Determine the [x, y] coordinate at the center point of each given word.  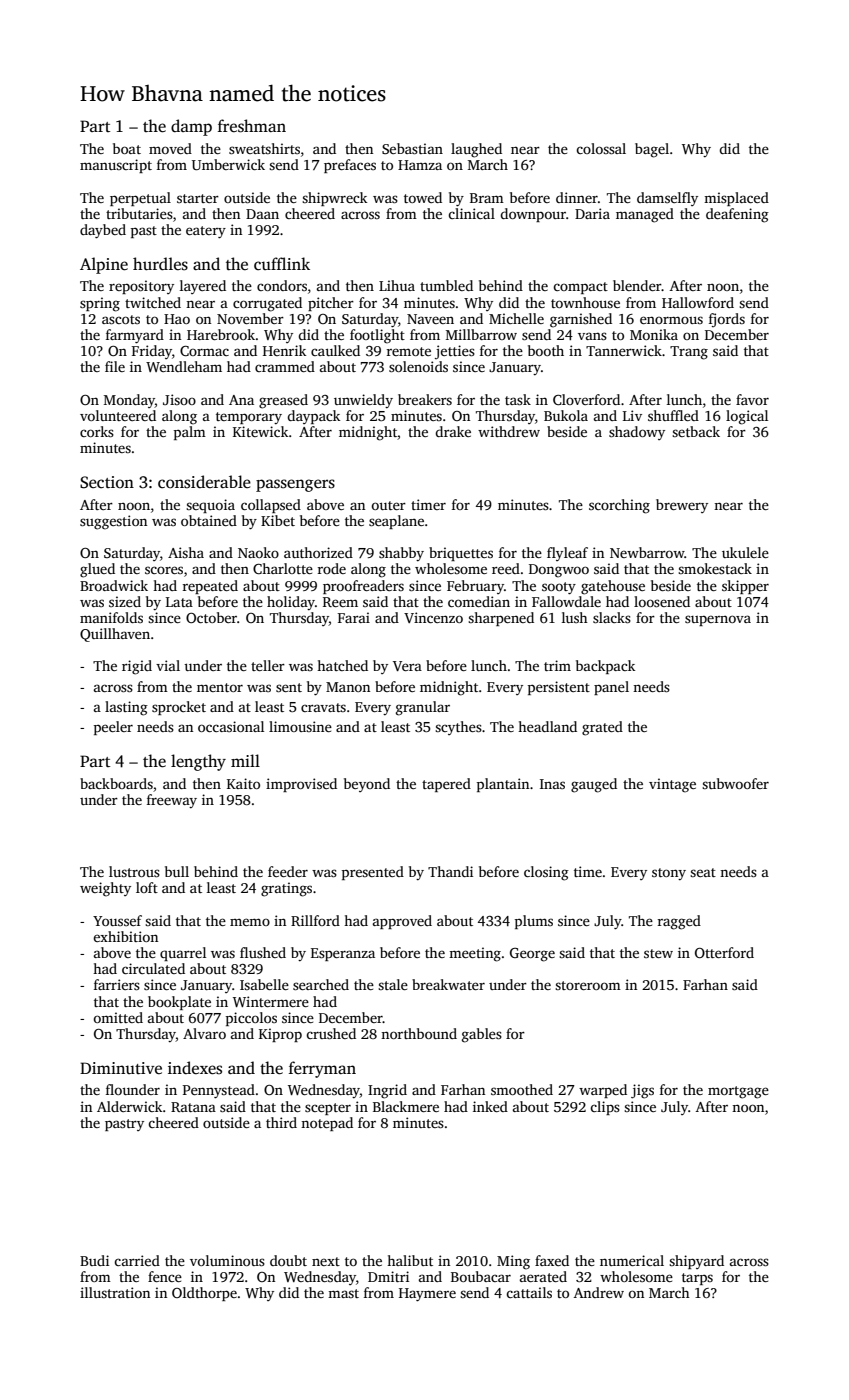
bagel [652, 150]
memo [250, 922]
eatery [206, 232]
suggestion [113, 522]
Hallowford [698, 302]
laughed [476, 150]
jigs [642, 1091]
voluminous [227, 1260]
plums [534, 922]
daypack [313, 417]
